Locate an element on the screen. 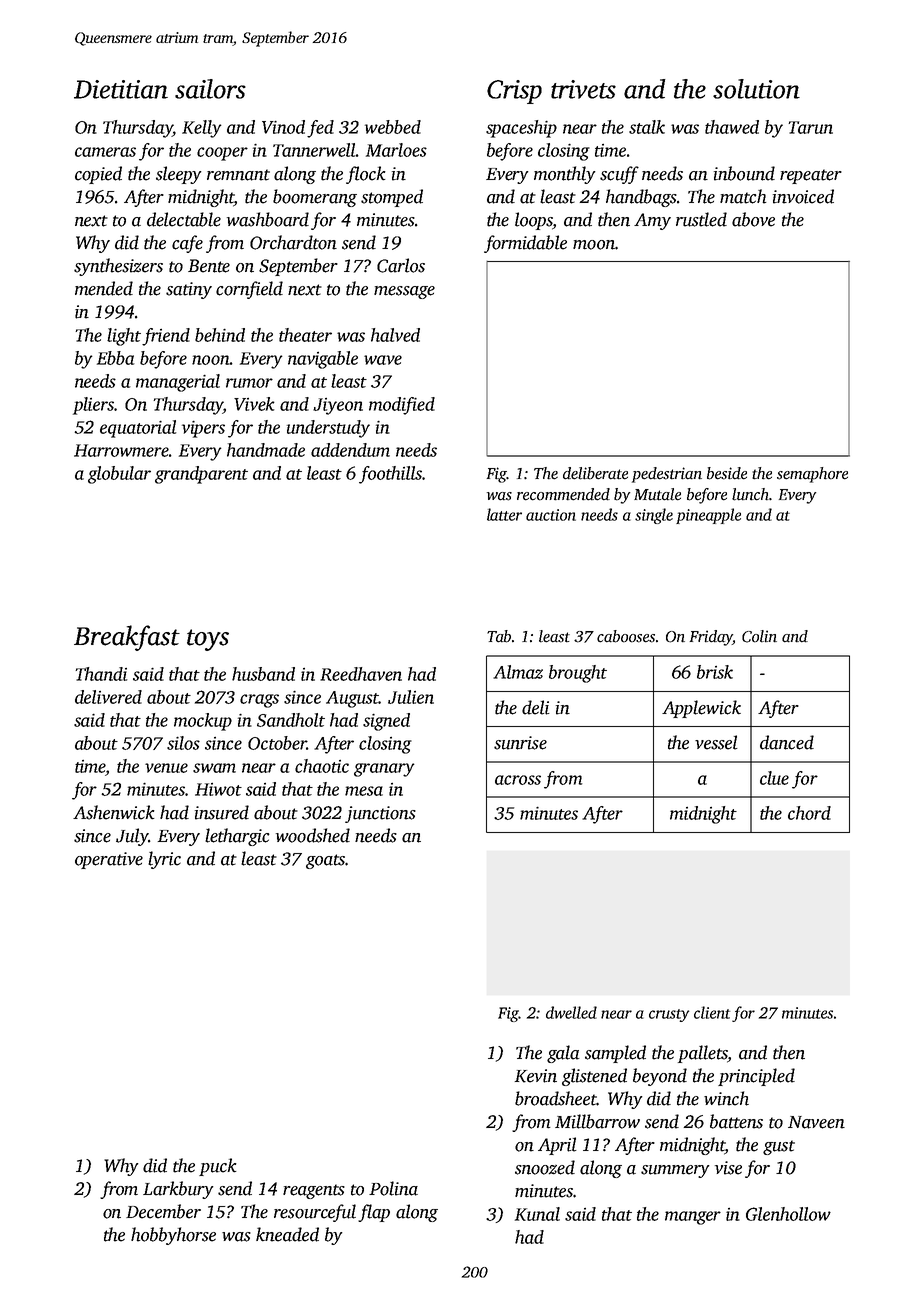  April is located at coordinates (557, 1146).
